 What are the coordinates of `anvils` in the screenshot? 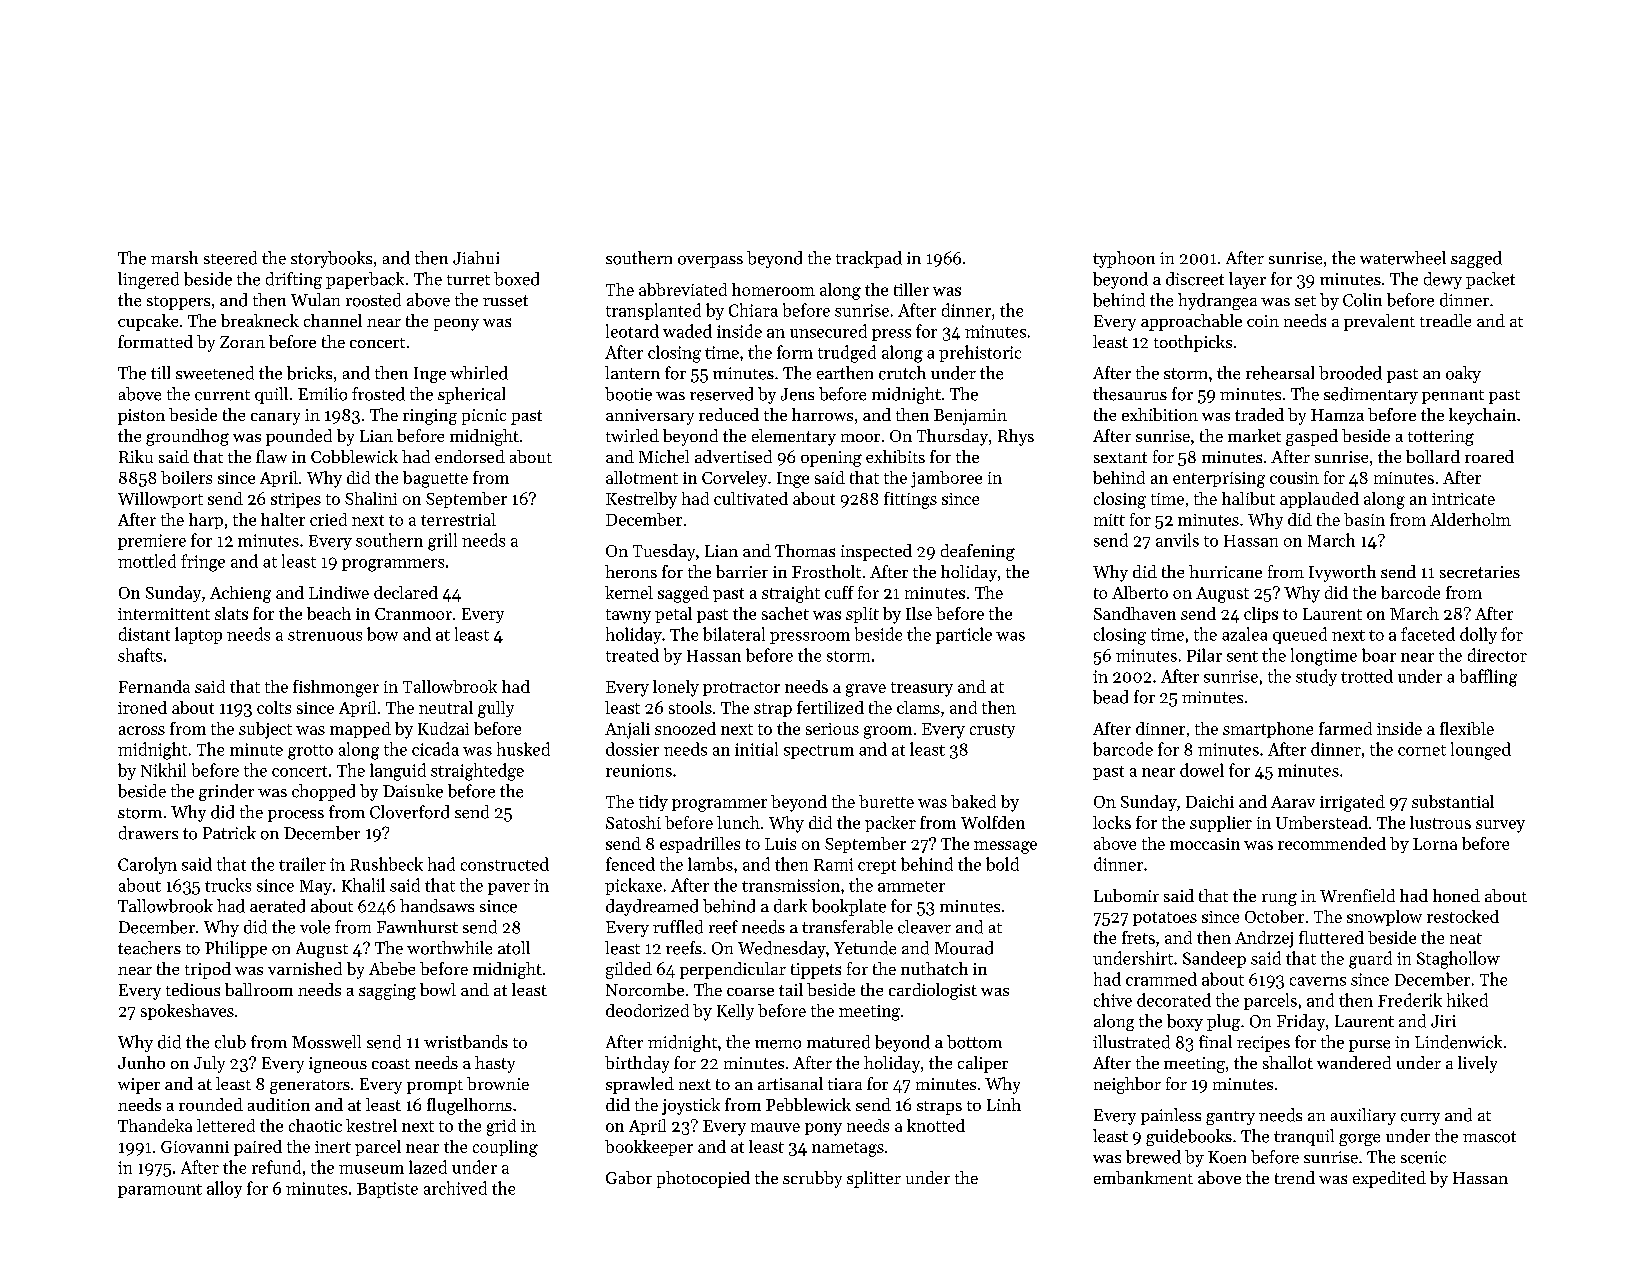 It's located at (1177, 540).
